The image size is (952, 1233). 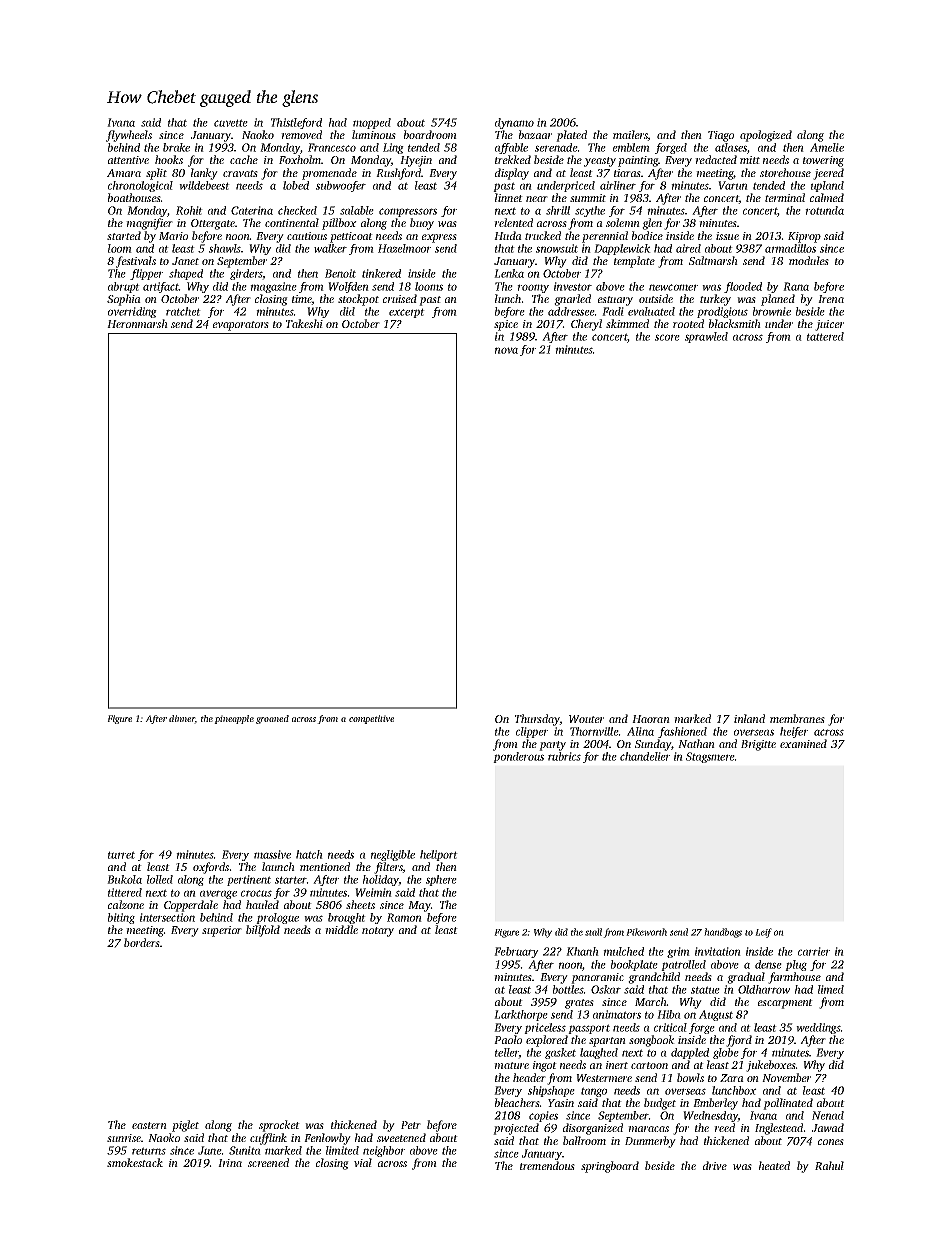 What do you see at coordinates (404, 248) in the document?
I see `Hazelmoor` at bounding box center [404, 248].
